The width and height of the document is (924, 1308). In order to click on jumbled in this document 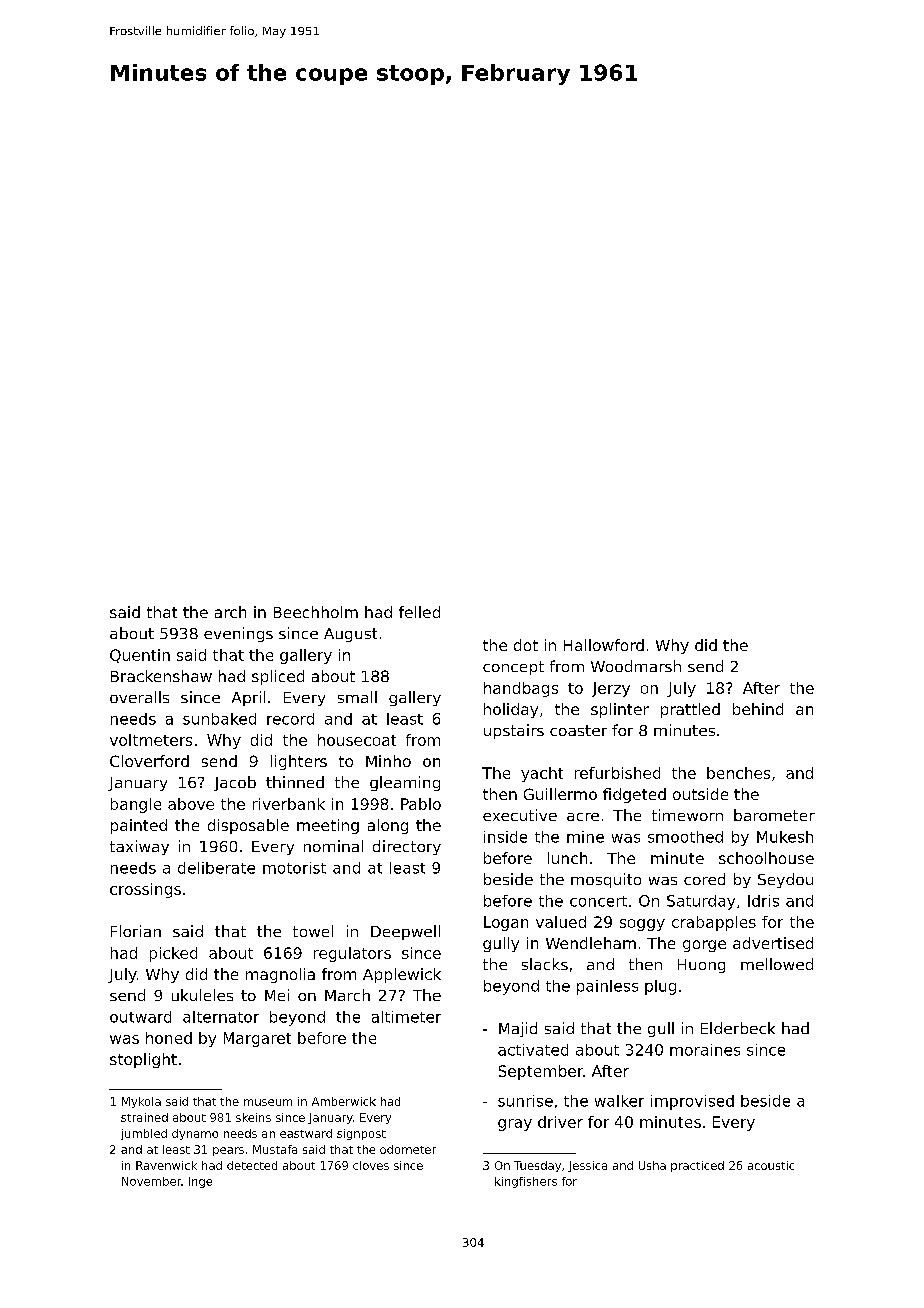, I will do `click(144, 1134)`.
